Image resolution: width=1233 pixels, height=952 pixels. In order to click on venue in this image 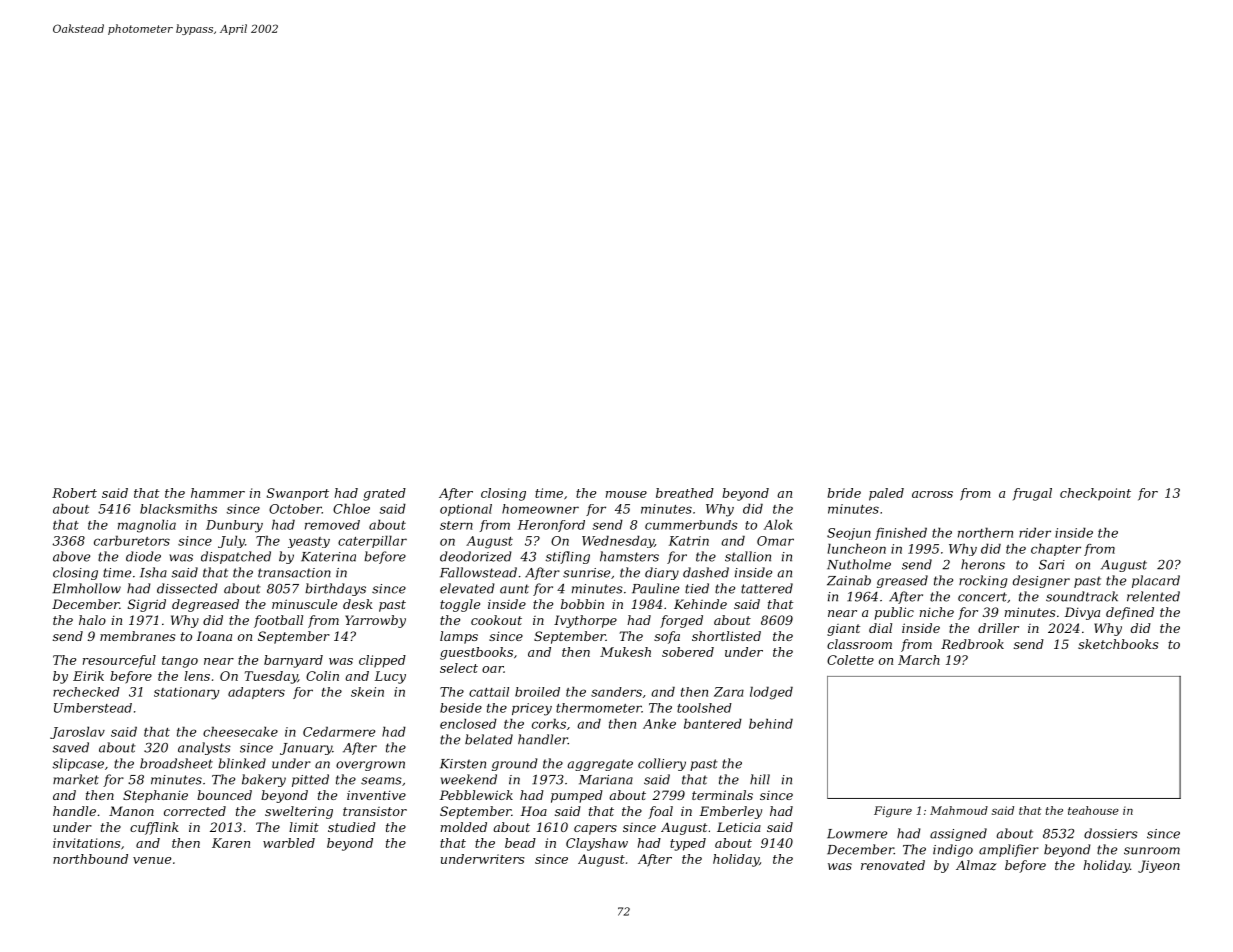, I will do `click(152, 860)`.
